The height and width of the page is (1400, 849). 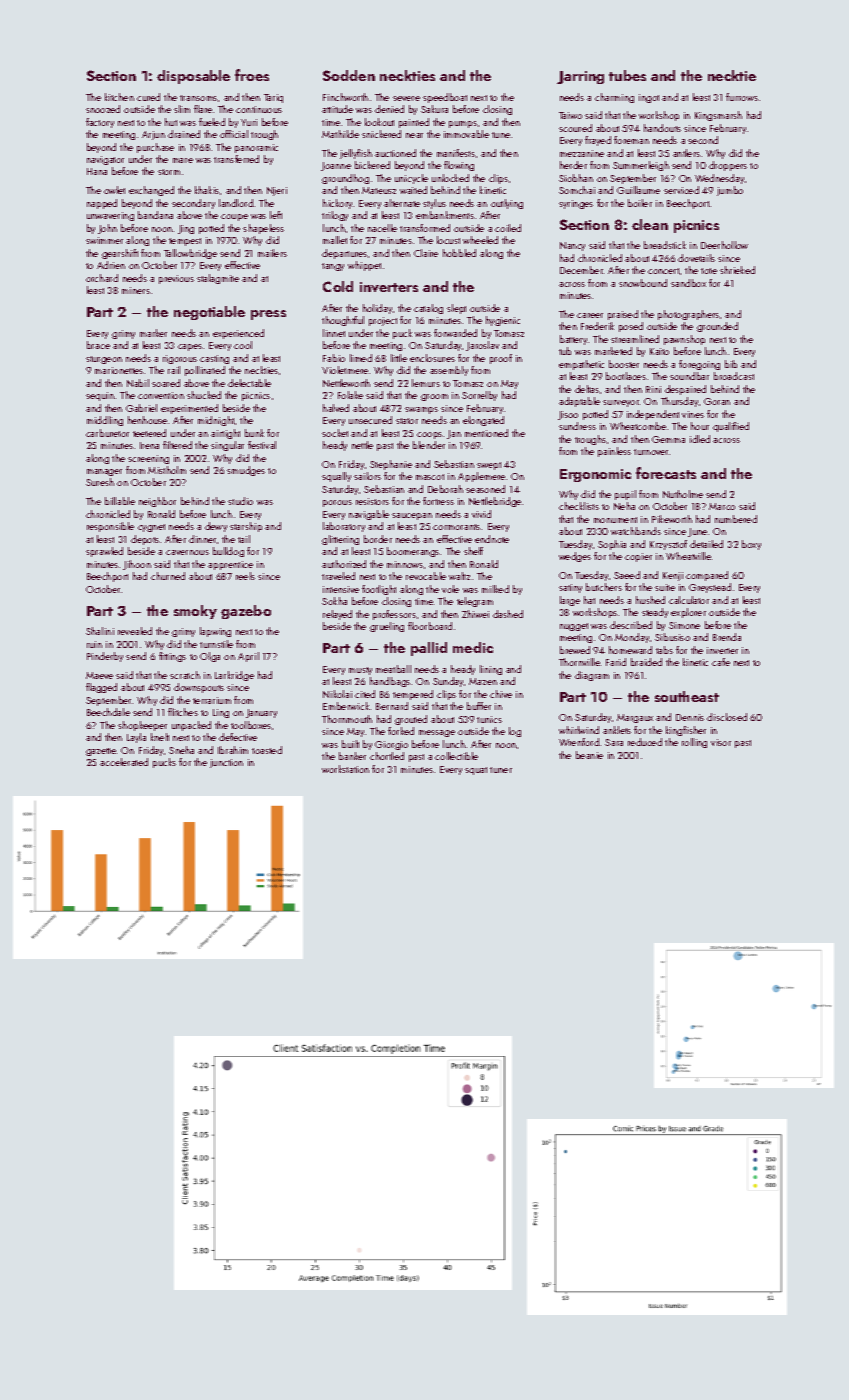 What do you see at coordinates (226, 763) in the page?
I see `junction` at bounding box center [226, 763].
